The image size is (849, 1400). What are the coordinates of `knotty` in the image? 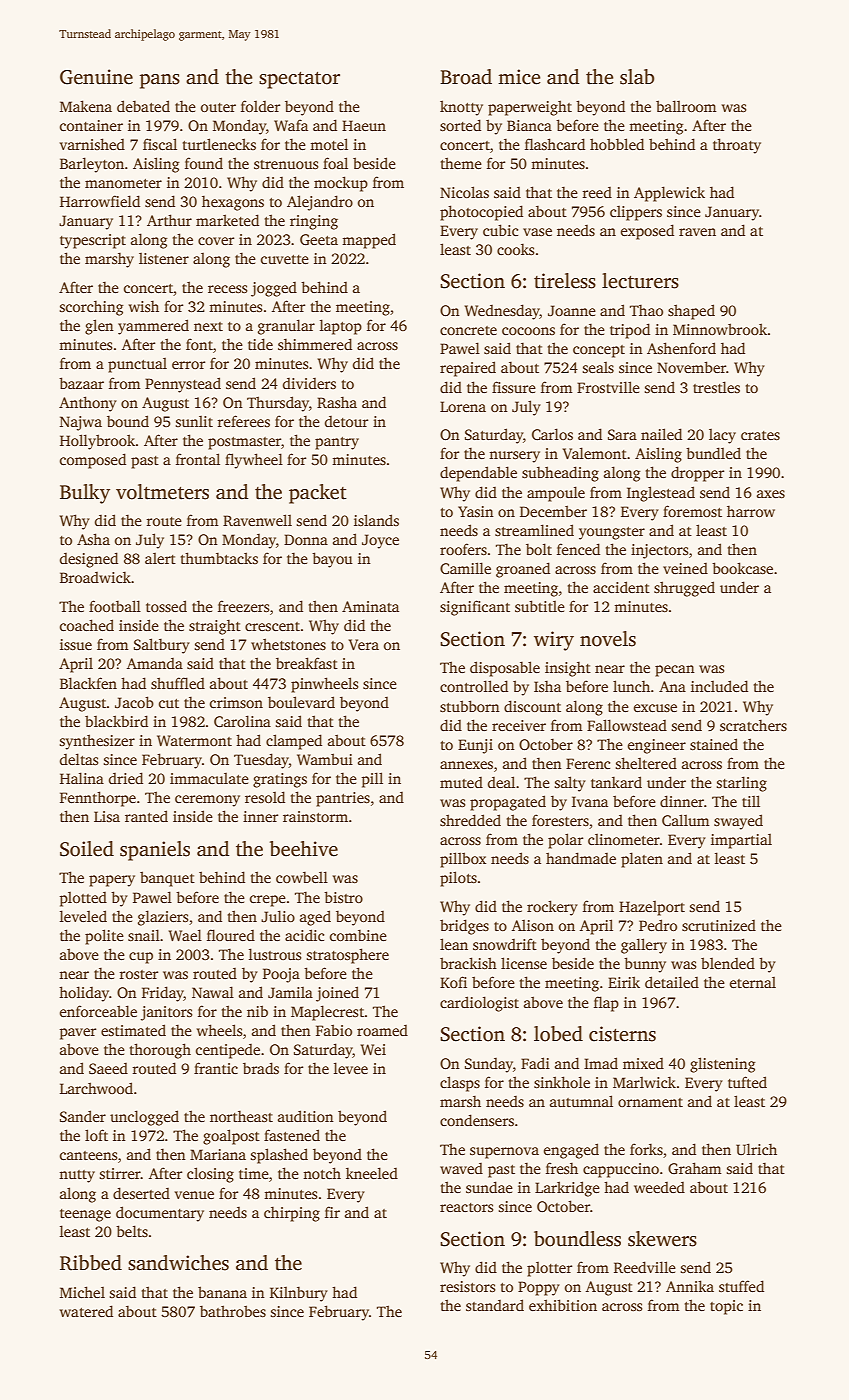 It's located at (461, 108).
